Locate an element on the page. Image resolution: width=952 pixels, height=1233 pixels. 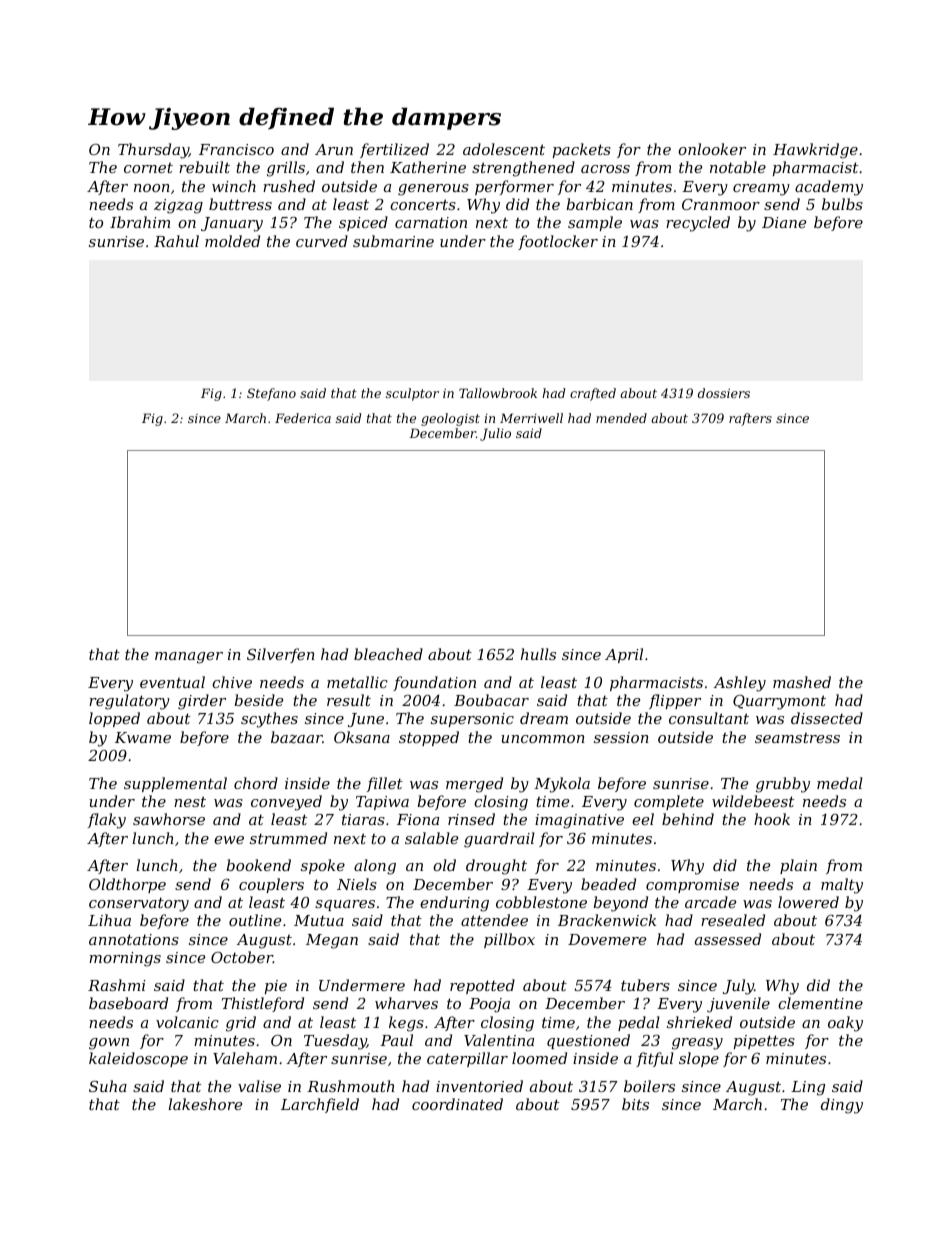
oaky is located at coordinates (845, 1024).
